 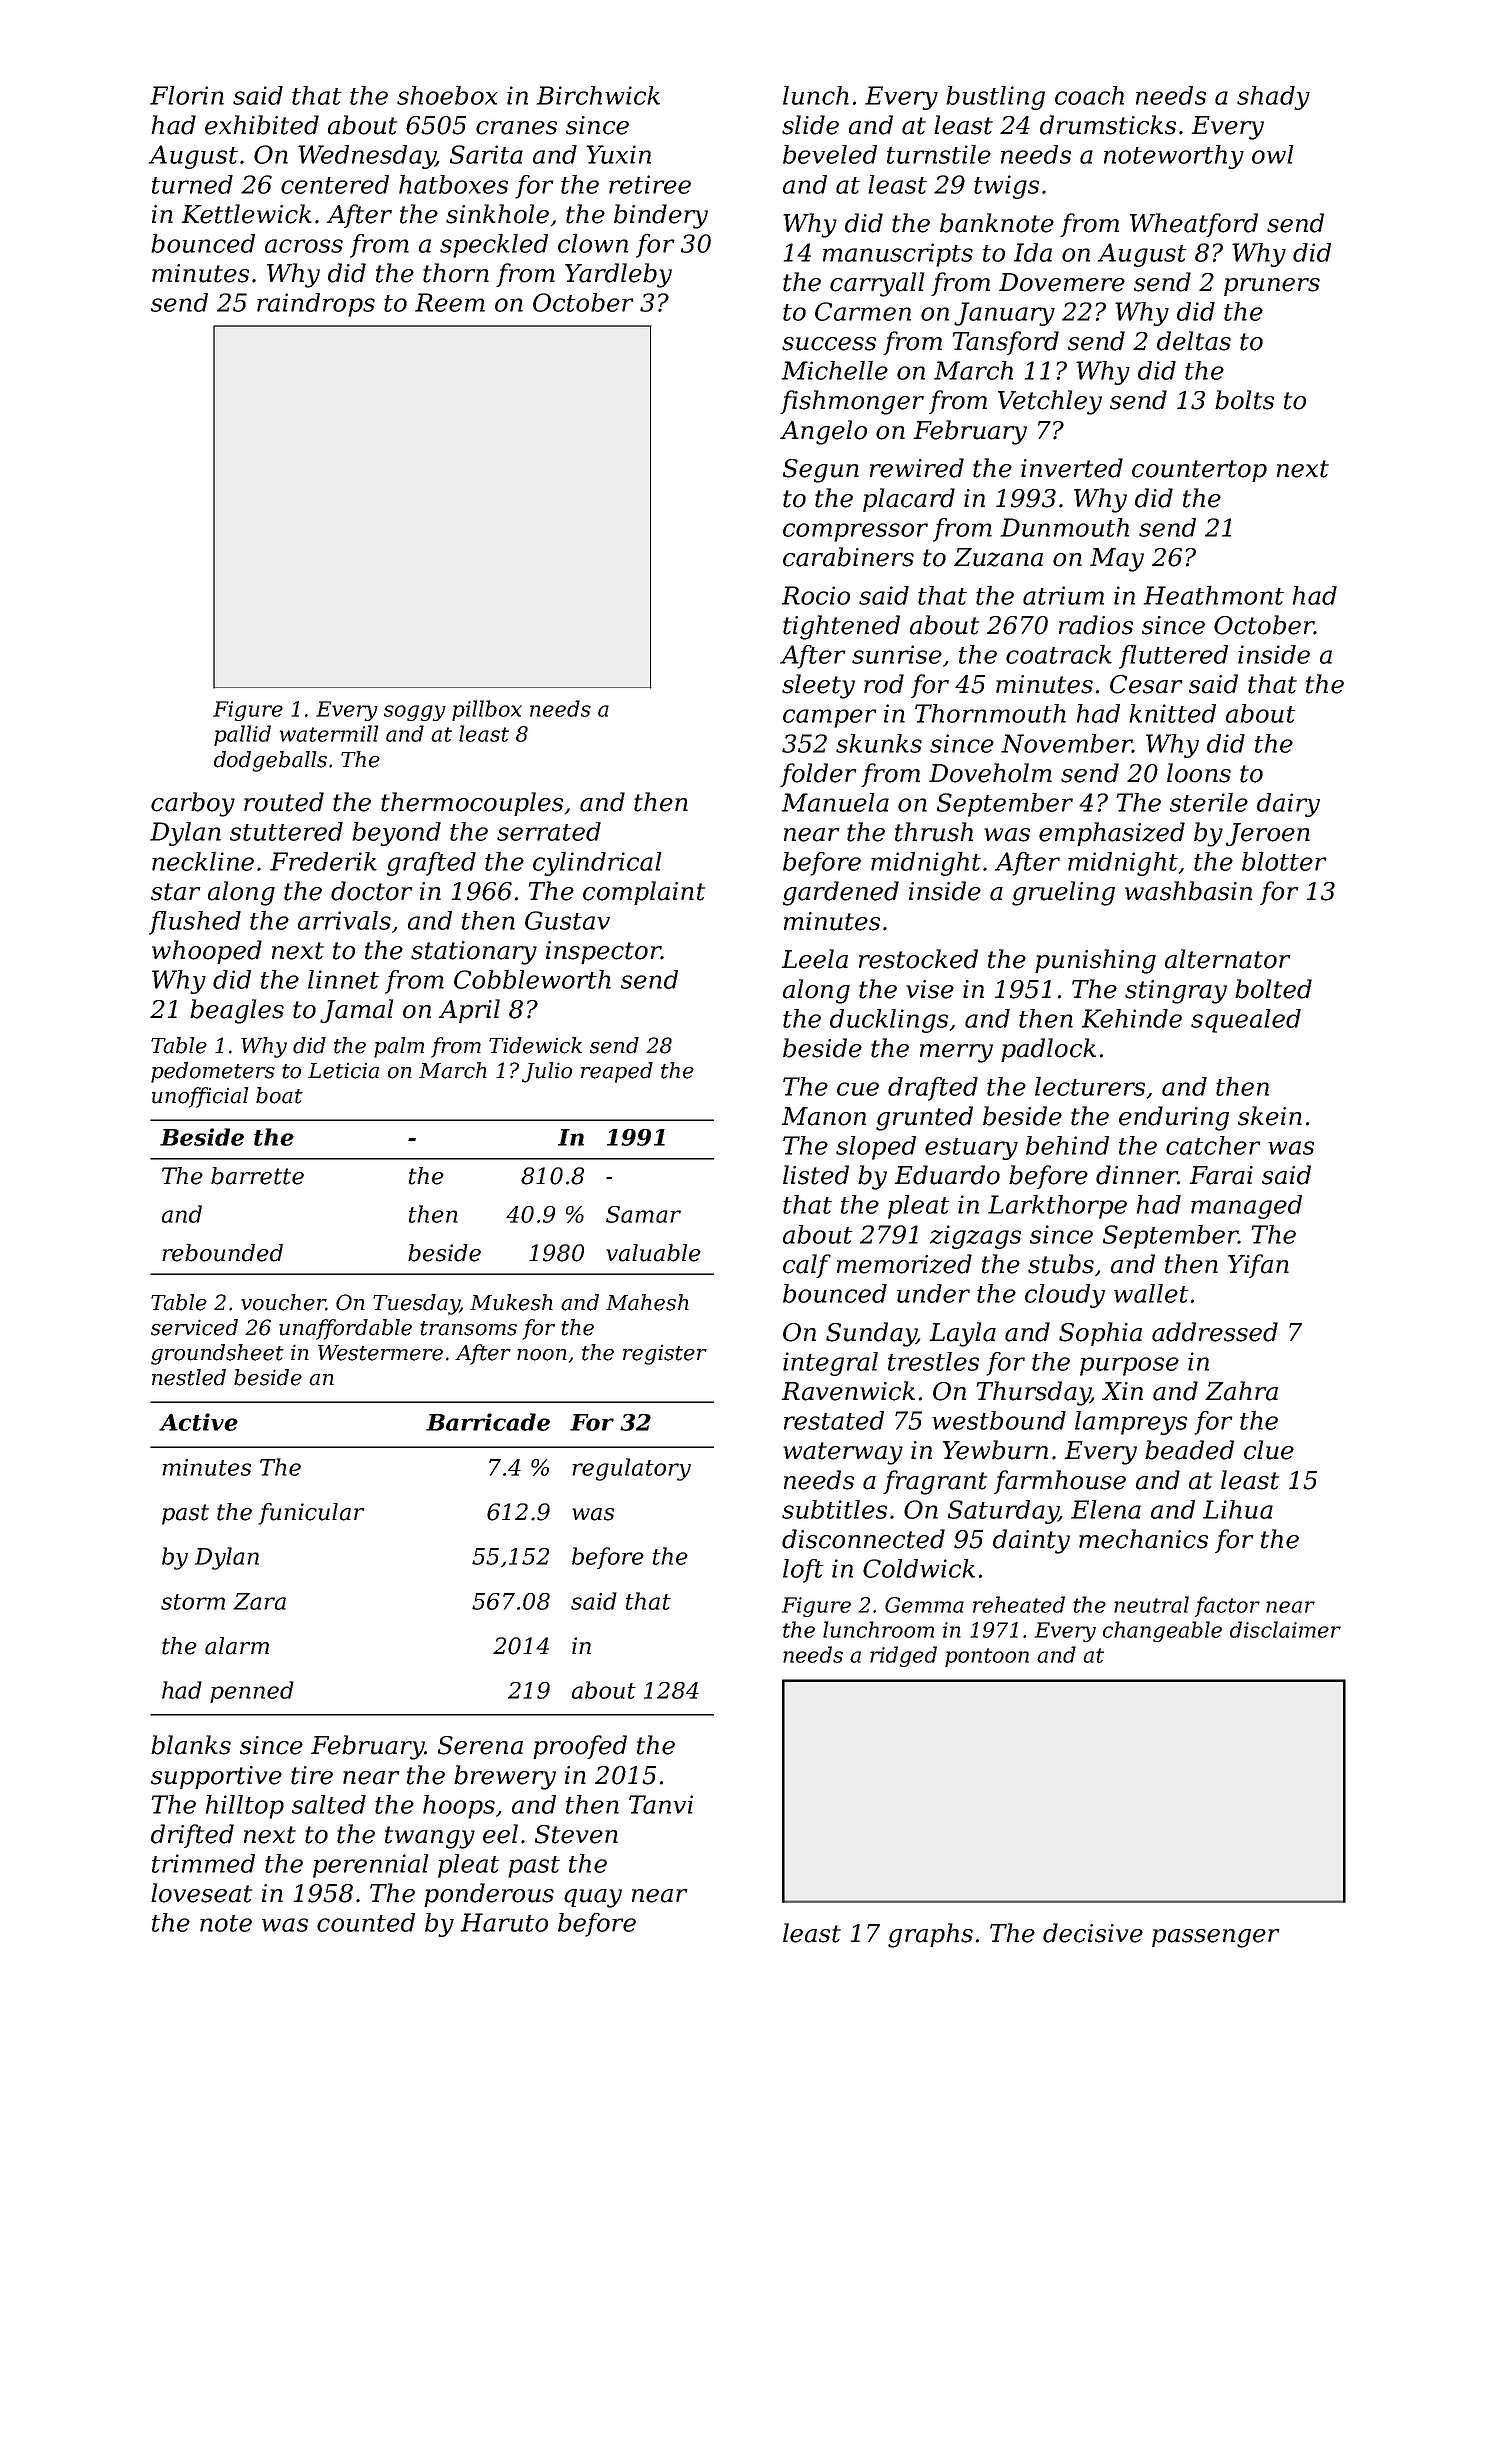 What do you see at coordinates (1062, 282) in the document?
I see `Dovemere` at bounding box center [1062, 282].
